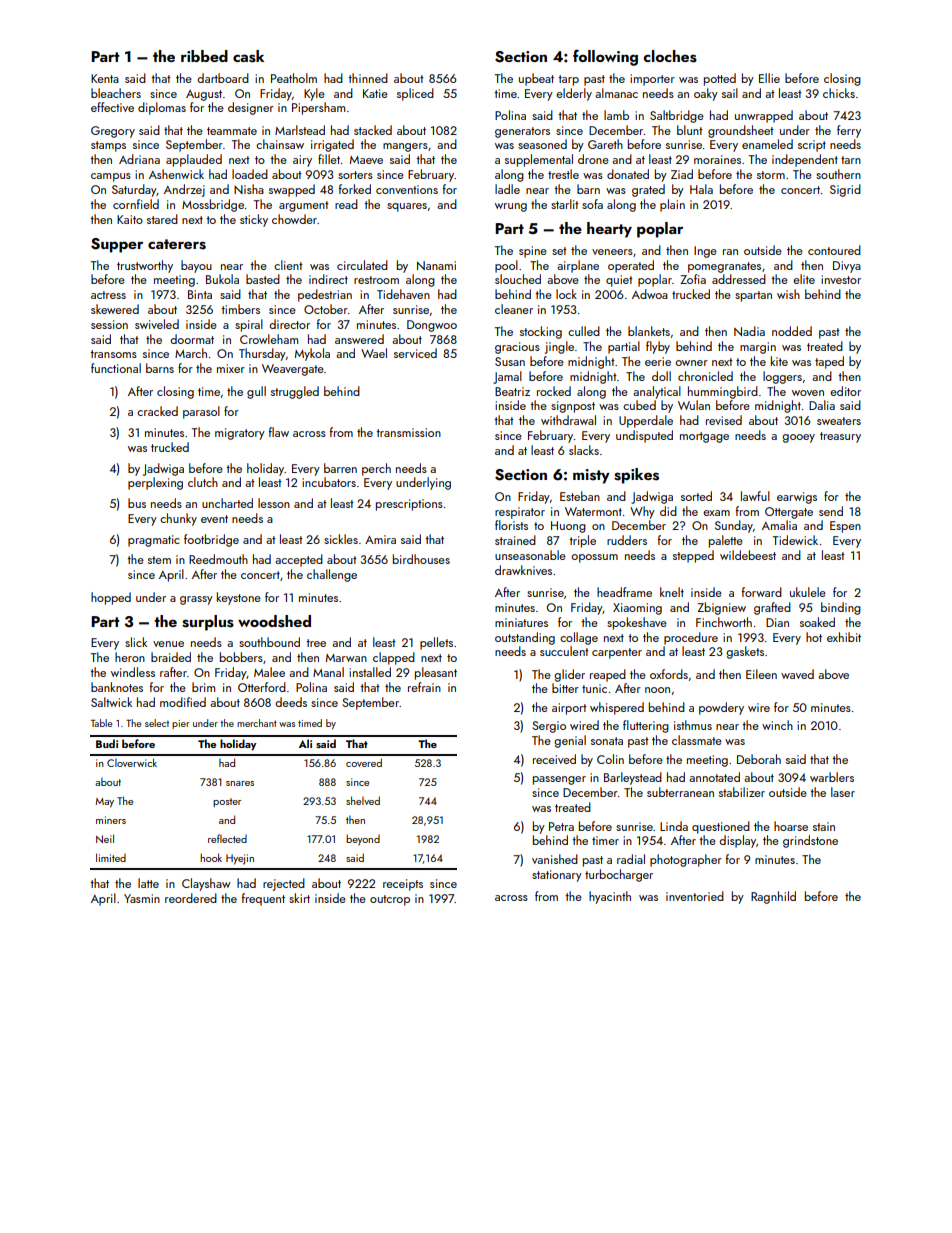 This image has width=952, height=1233. I want to click on Bukola, so click(222, 279).
